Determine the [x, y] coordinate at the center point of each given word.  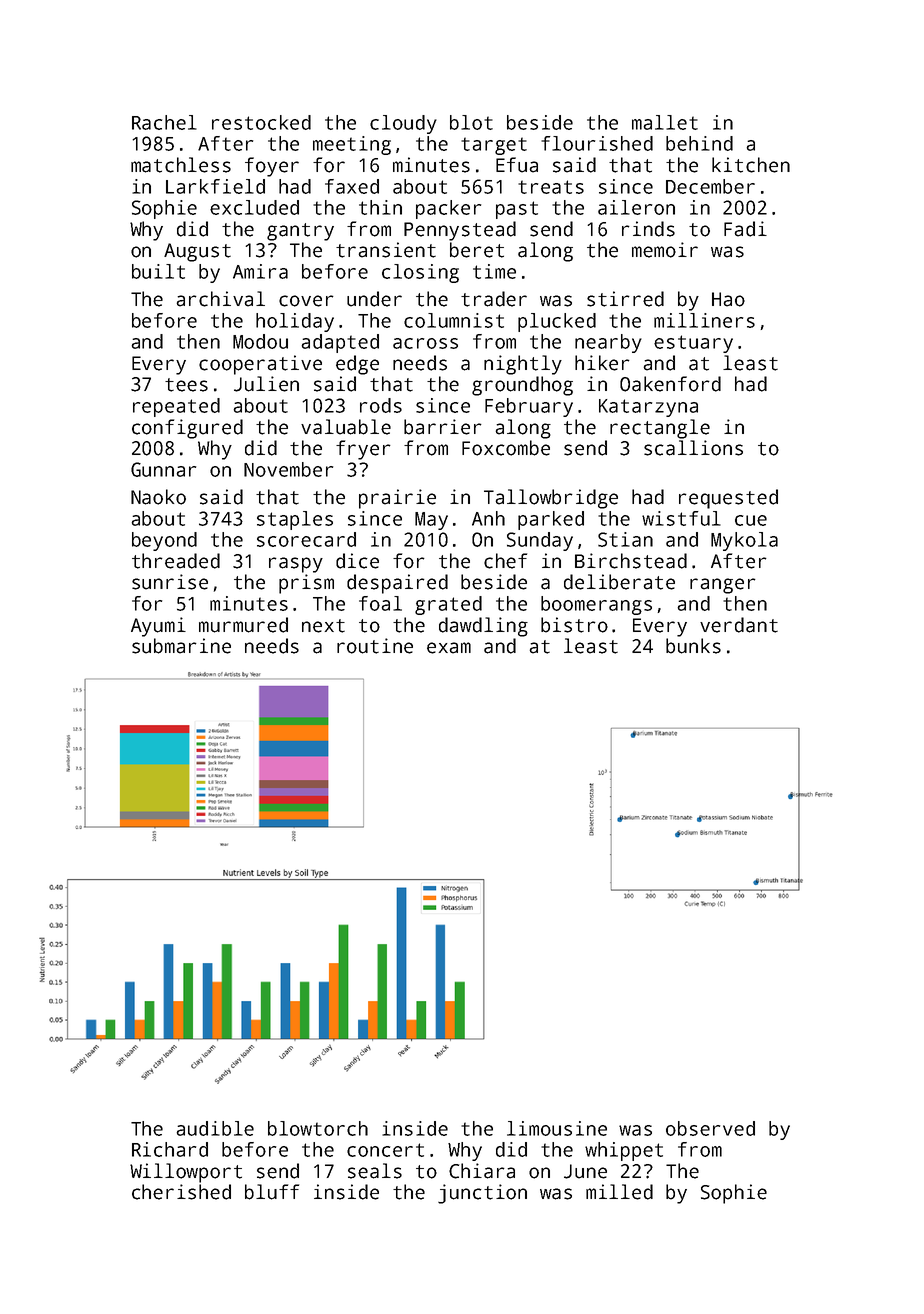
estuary [693, 344]
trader [494, 299]
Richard [170, 1149]
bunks [693, 646]
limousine [557, 1128]
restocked [261, 122]
